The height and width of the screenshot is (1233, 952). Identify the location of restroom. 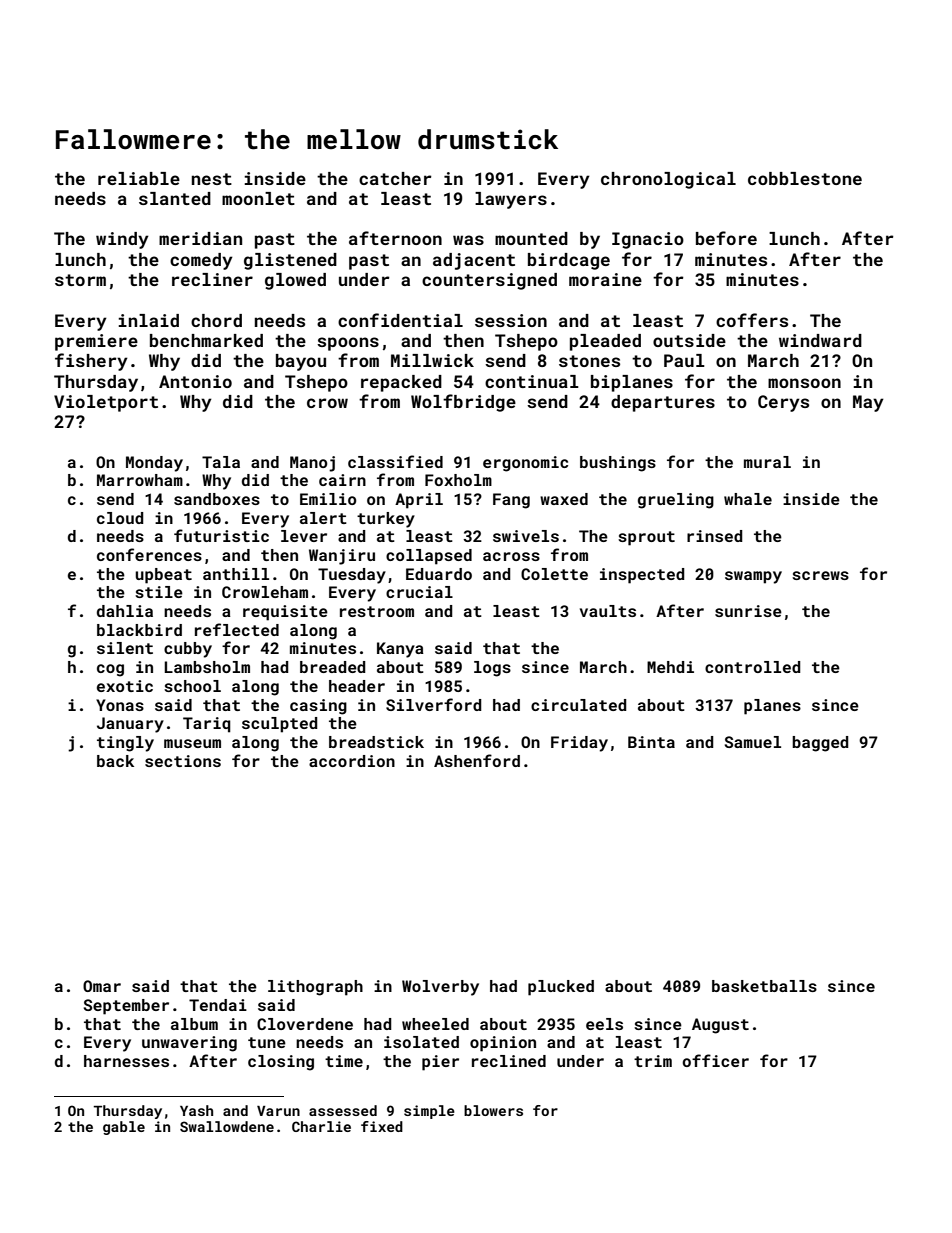
(377, 611).
